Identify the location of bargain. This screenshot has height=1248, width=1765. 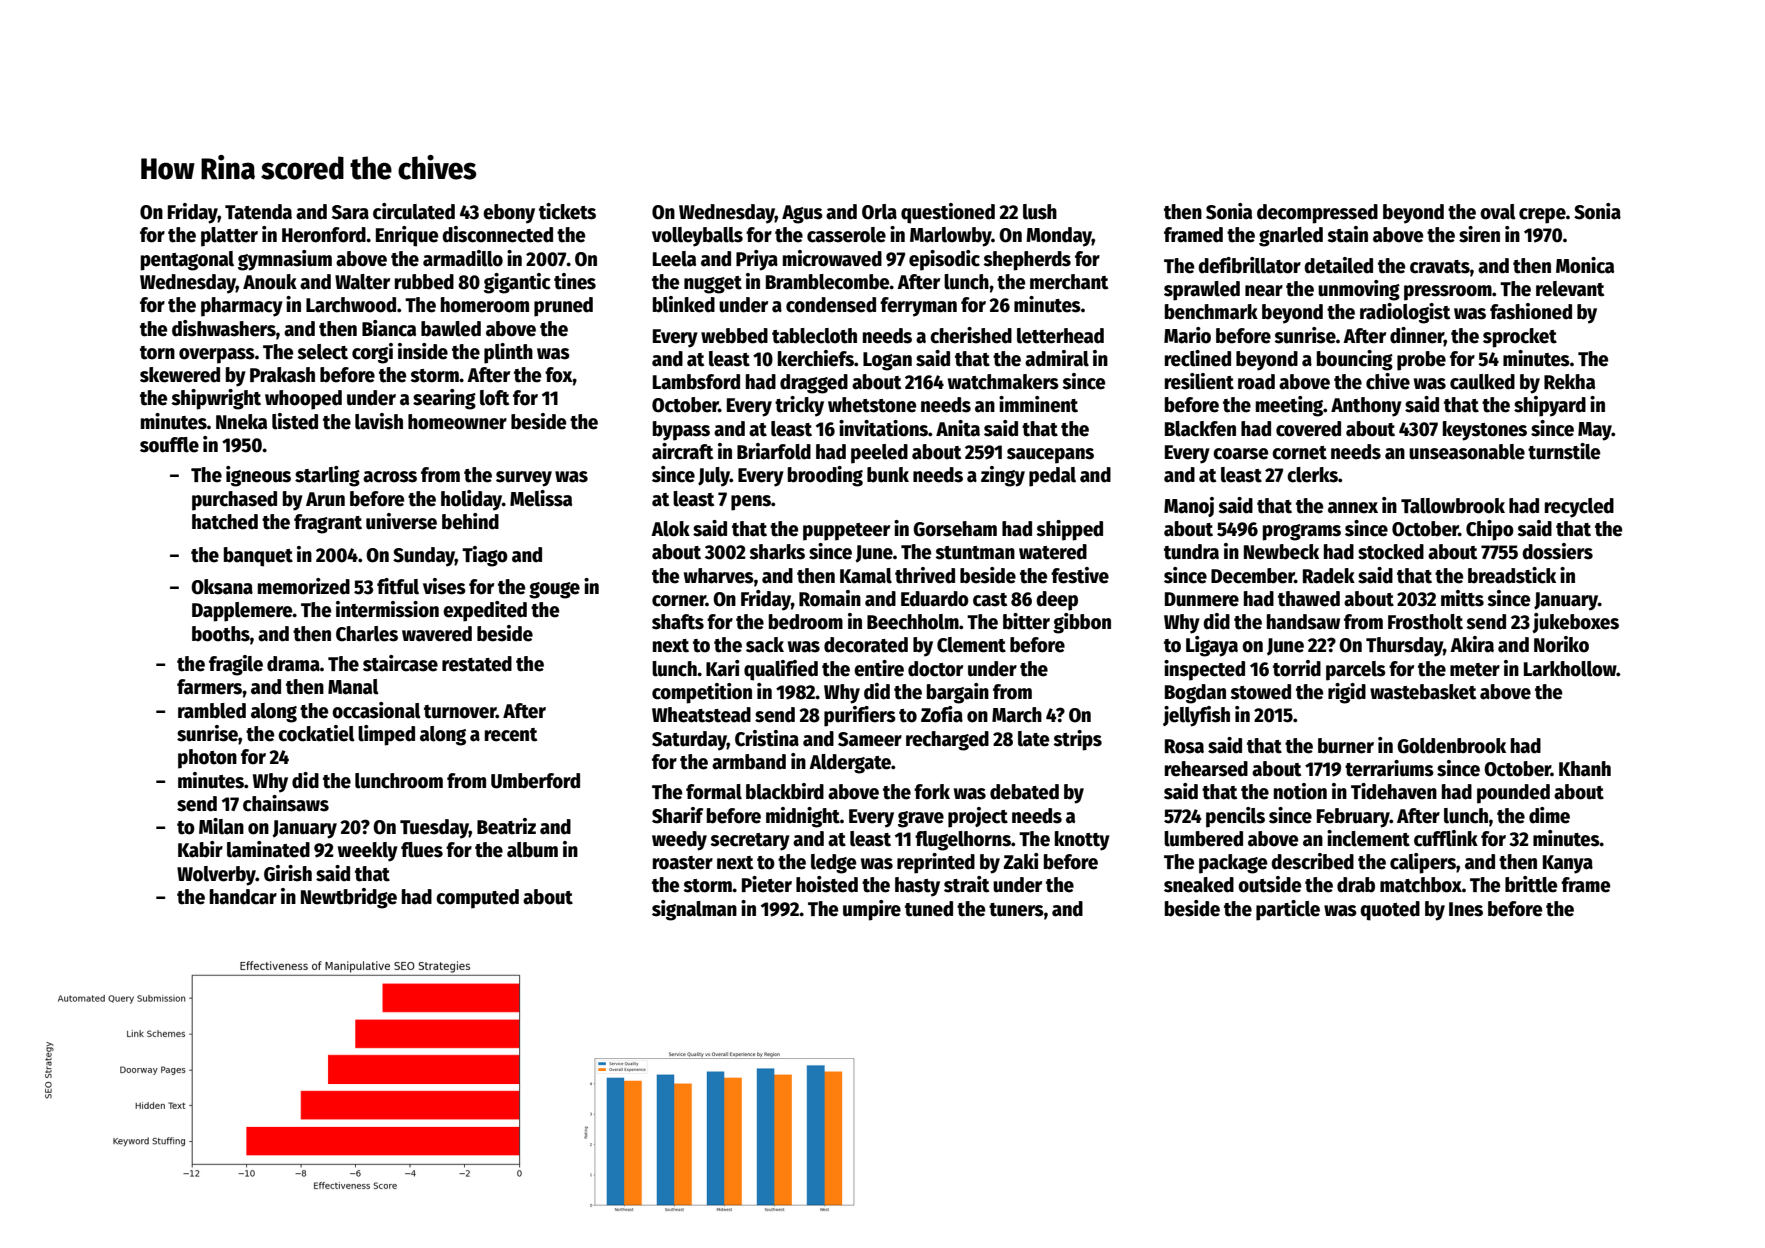
(958, 693).
